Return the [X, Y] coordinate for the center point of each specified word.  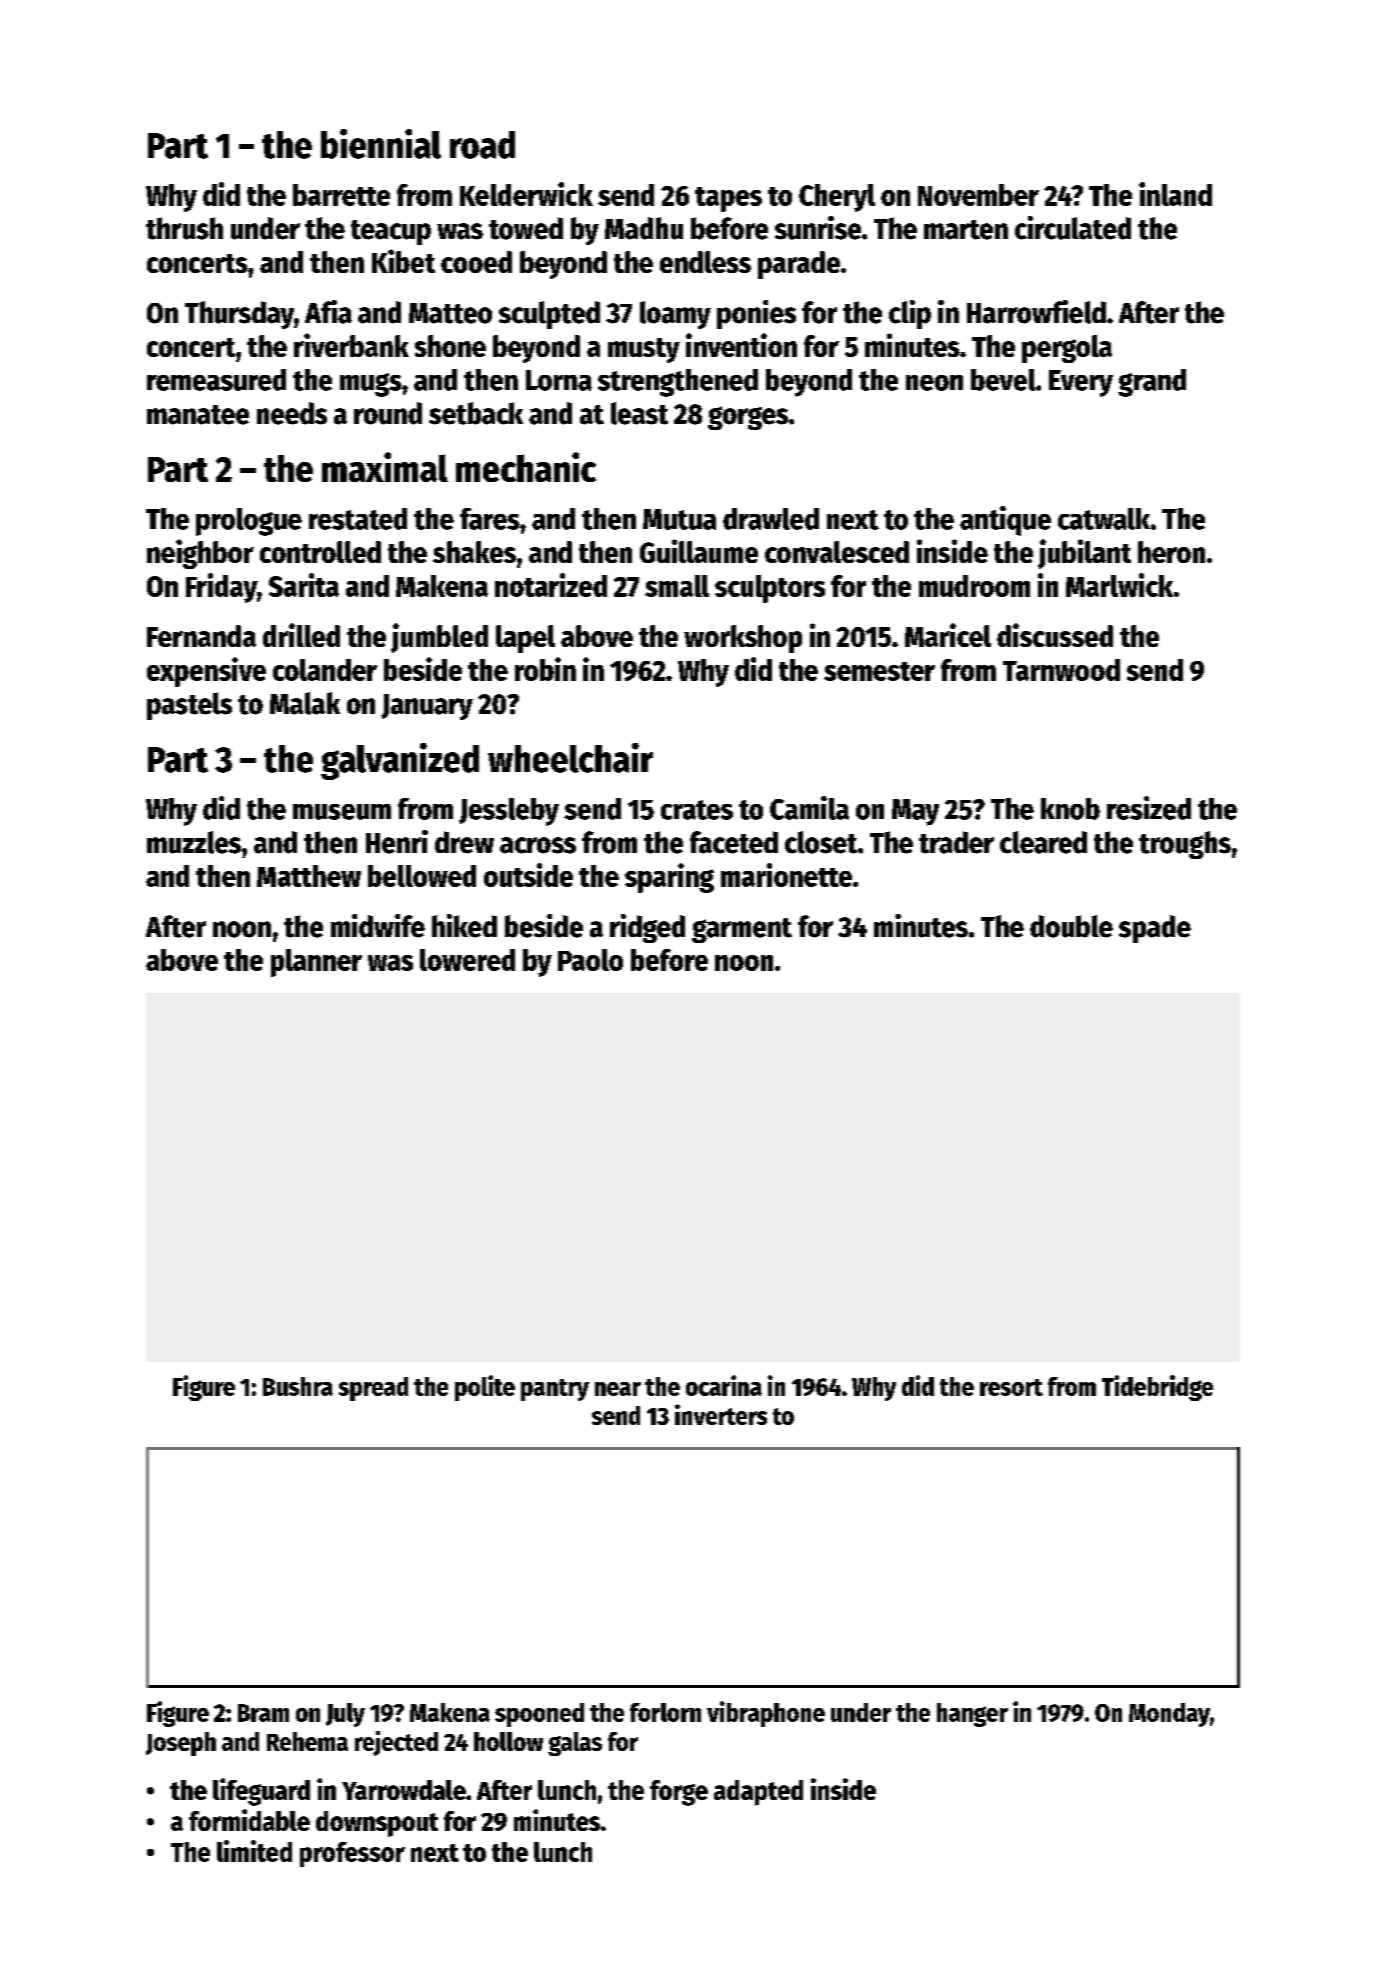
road [482, 145]
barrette [341, 195]
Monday [1169, 1715]
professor [352, 1854]
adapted [758, 1793]
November [978, 195]
